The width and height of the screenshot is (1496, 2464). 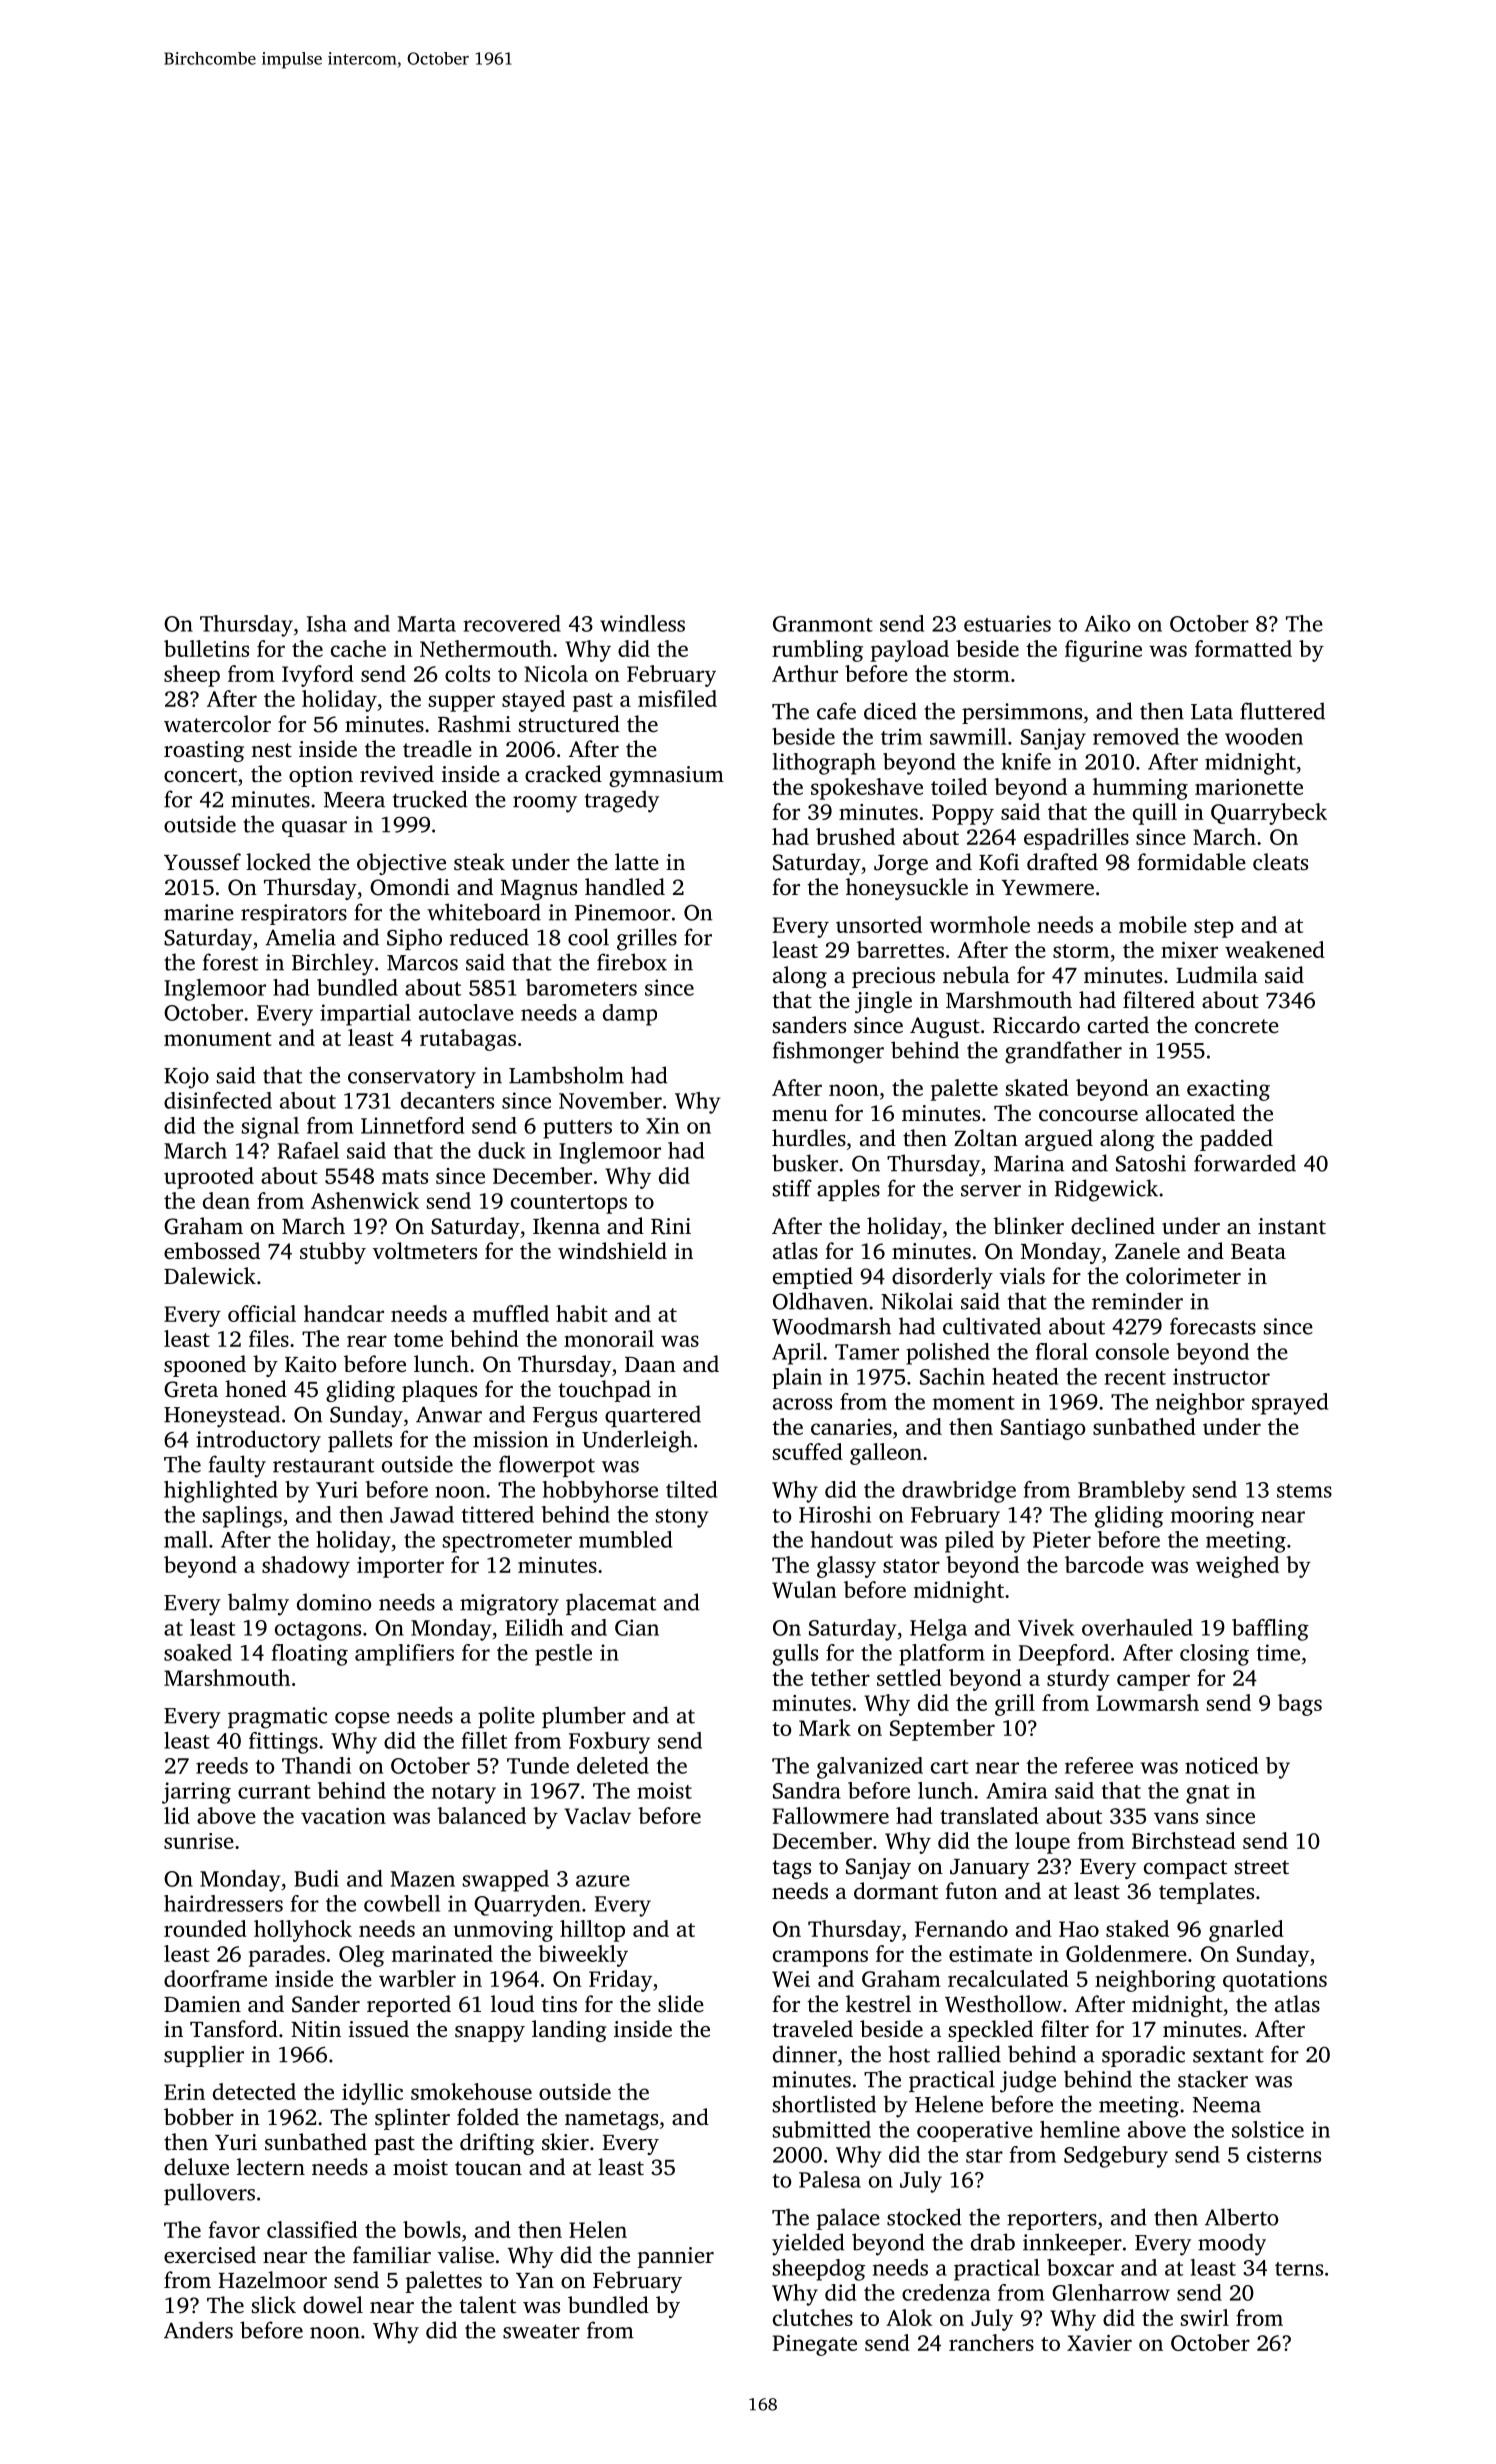 What do you see at coordinates (1079, 1929) in the screenshot?
I see `Hao` at bounding box center [1079, 1929].
